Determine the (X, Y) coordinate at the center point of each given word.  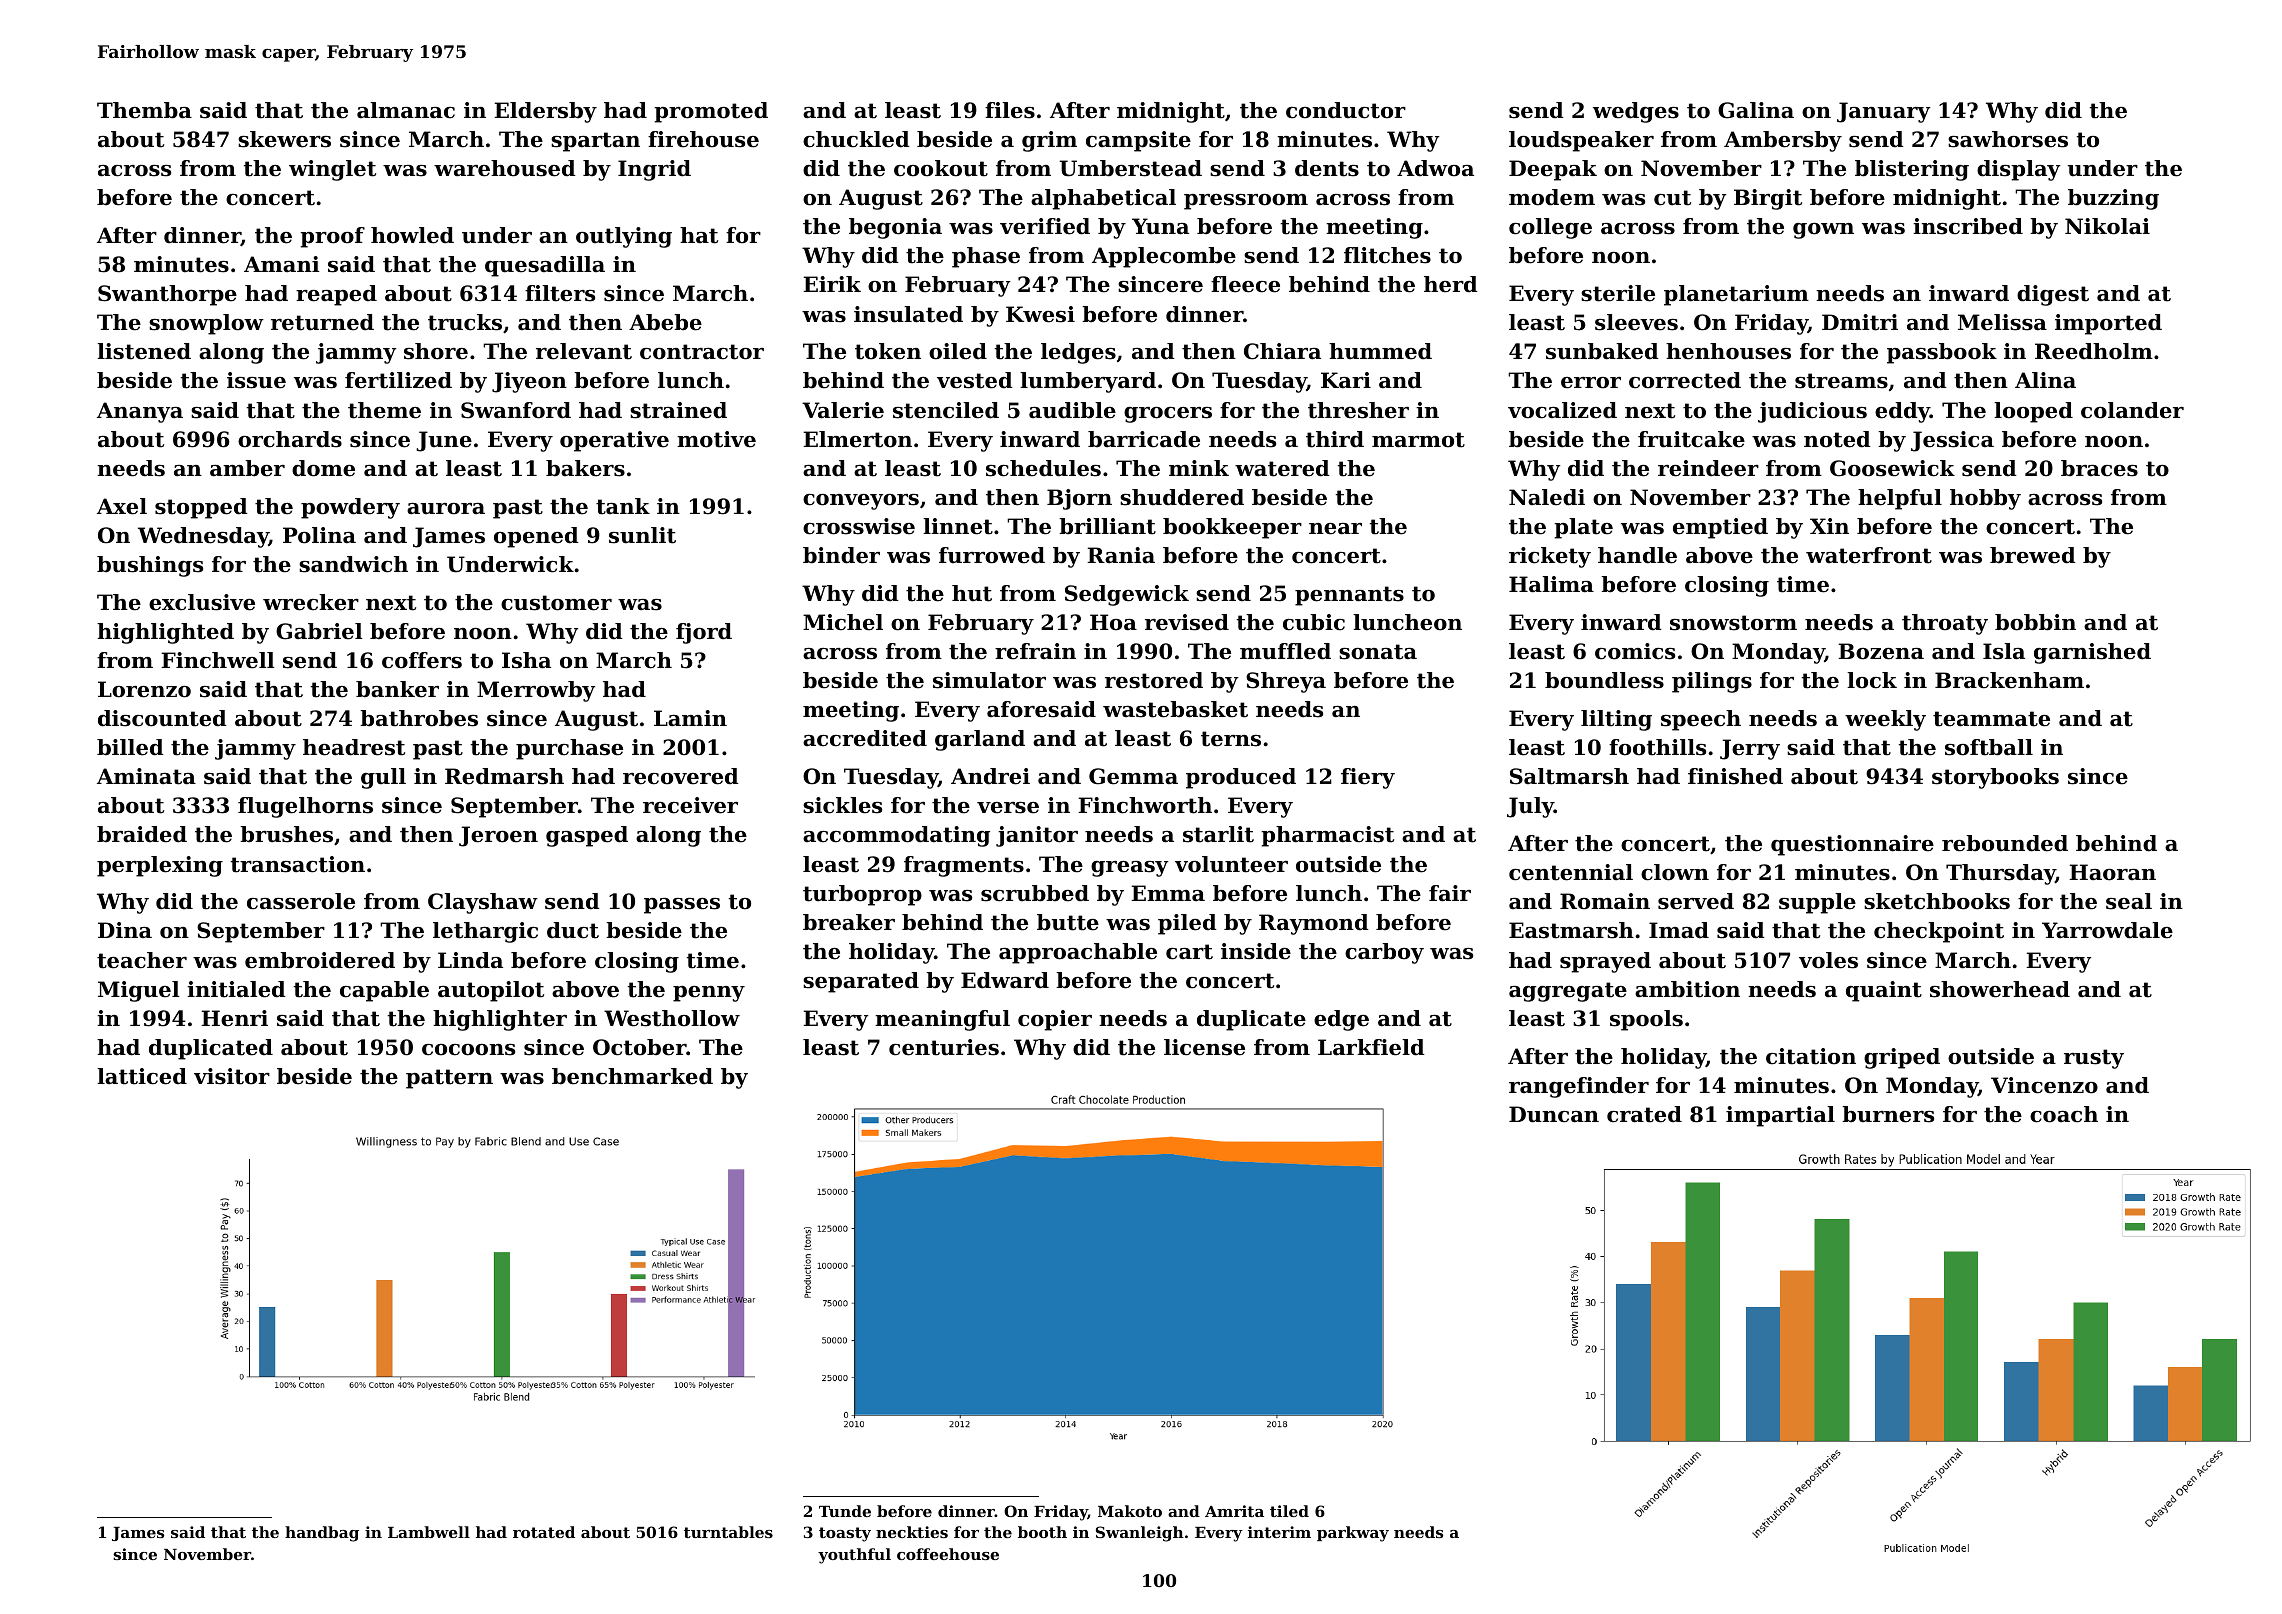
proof (332, 237)
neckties (912, 1532)
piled (1187, 924)
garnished (2092, 653)
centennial (1571, 872)
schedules (1043, 468)
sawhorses (2008, 139)
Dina (125, 930)
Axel (122, 506)
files (1010, 110)
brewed (2033, 555)
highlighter (500, 1020)
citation (1811, 1056)
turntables (728, 1532)
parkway (1353, 1534)
